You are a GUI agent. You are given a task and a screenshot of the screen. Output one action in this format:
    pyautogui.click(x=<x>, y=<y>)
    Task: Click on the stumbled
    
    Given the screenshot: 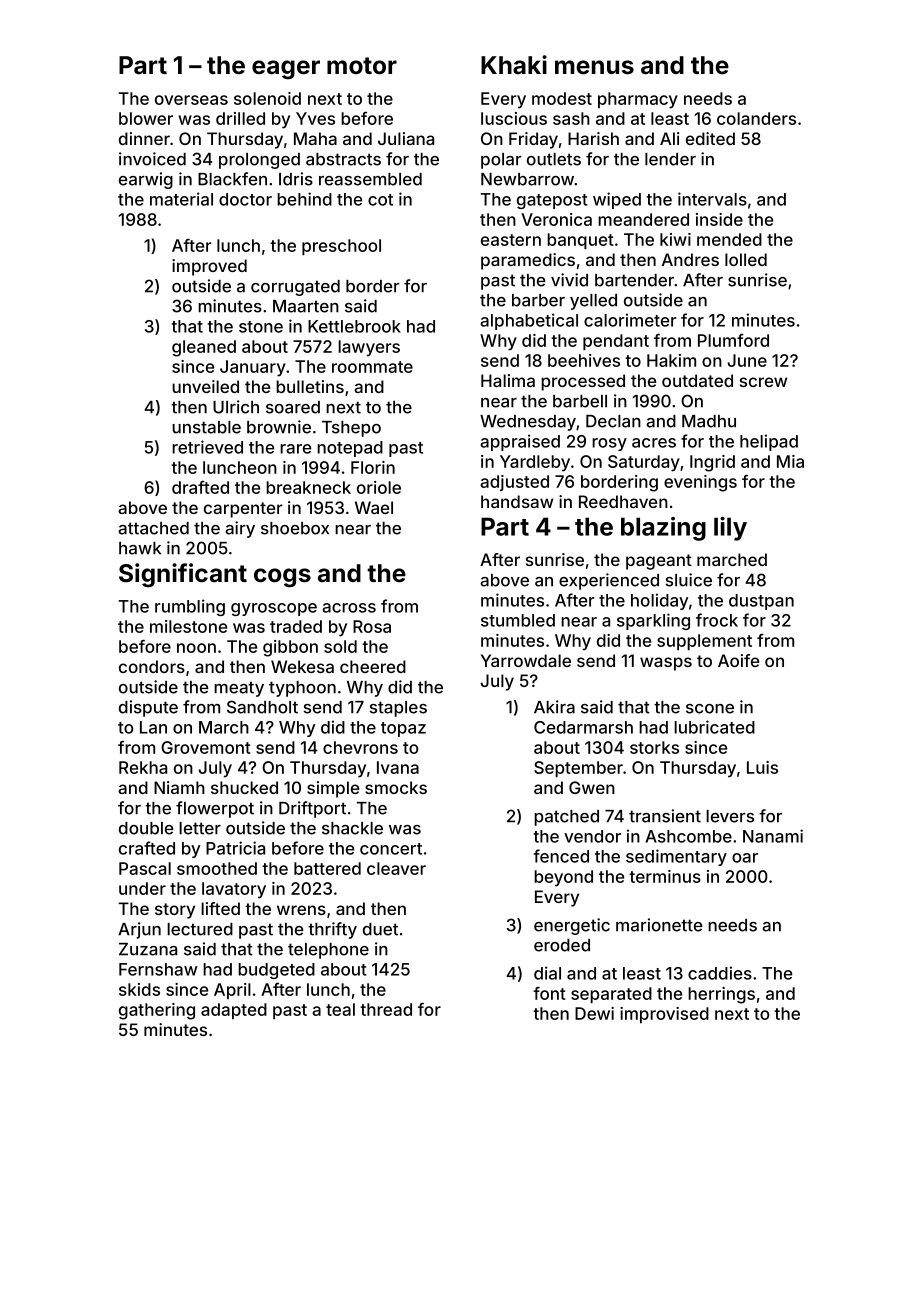 What is the action you would take?
    pyautogui.click(x=518, y=620)
